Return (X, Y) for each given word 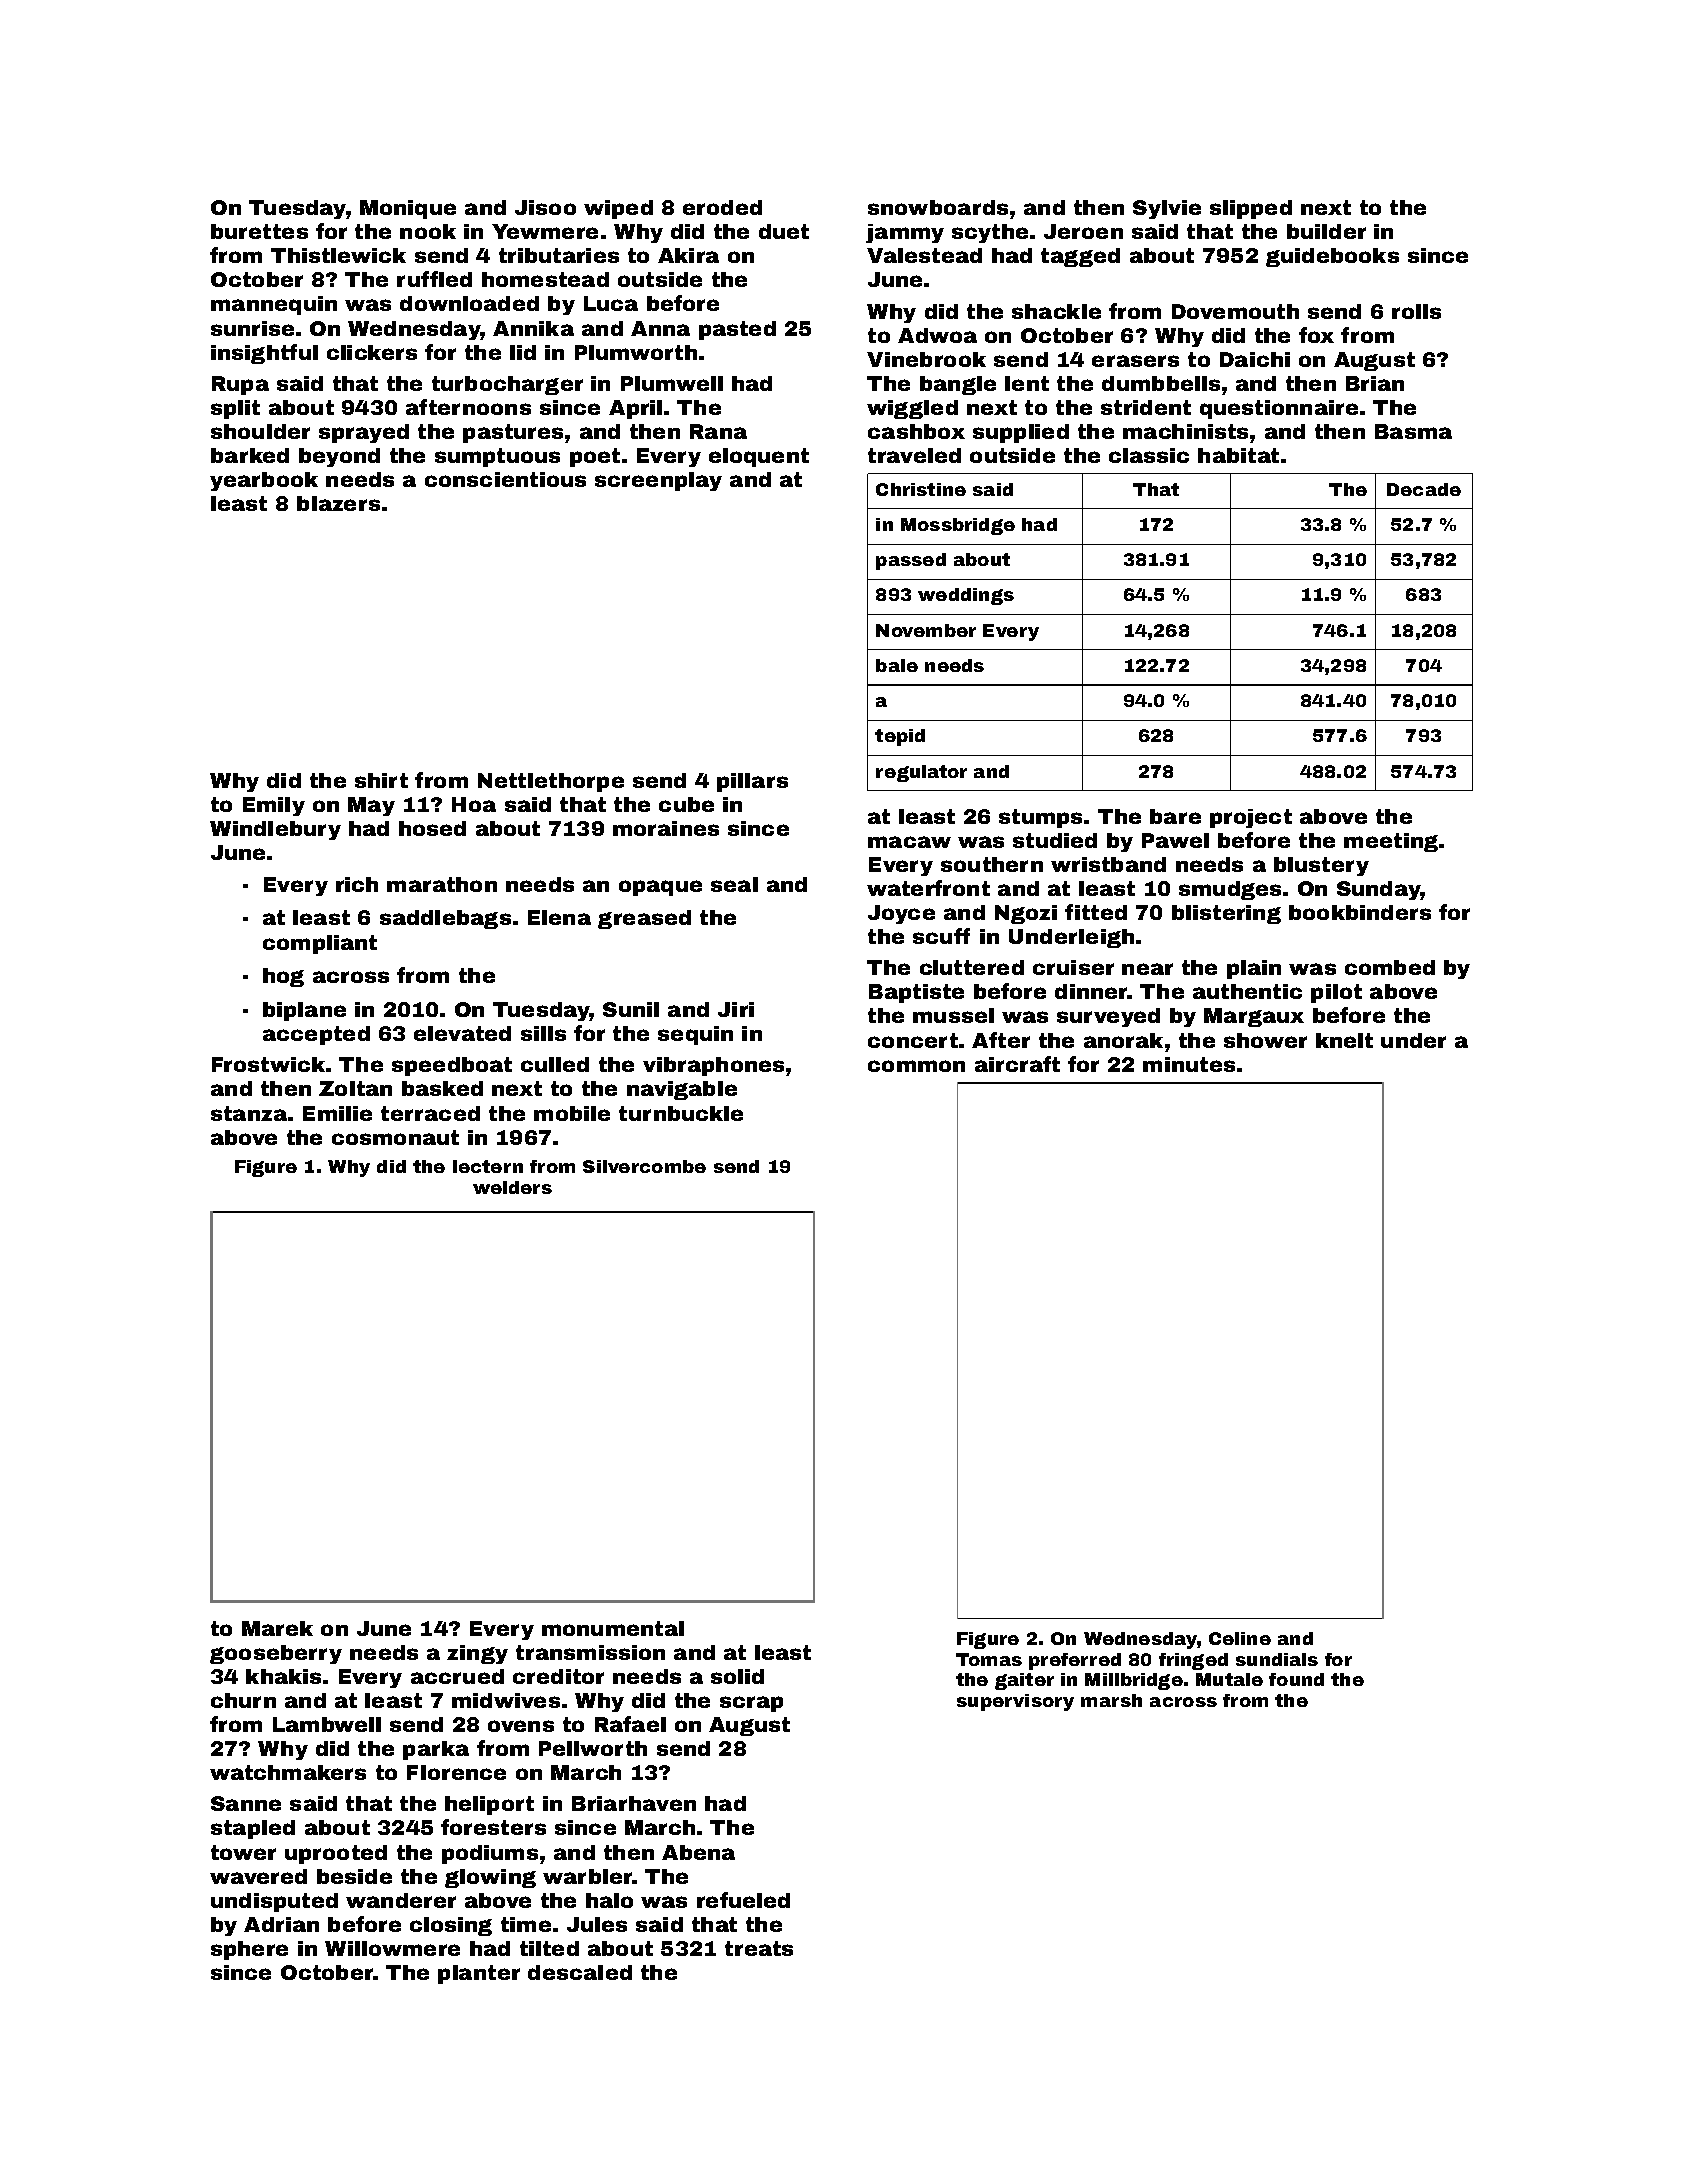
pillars (752, 782)
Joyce (901, 914)
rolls (1416, 311)
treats (759, 1948)
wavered (258, 1876)
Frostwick (268, 1064)
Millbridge (1134, 1681)
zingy (477, 1654)
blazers (338, 503)
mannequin (274, 305)
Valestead (924, 255)
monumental (613, 1628)
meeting (1391, 842)
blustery (1321, 866)
